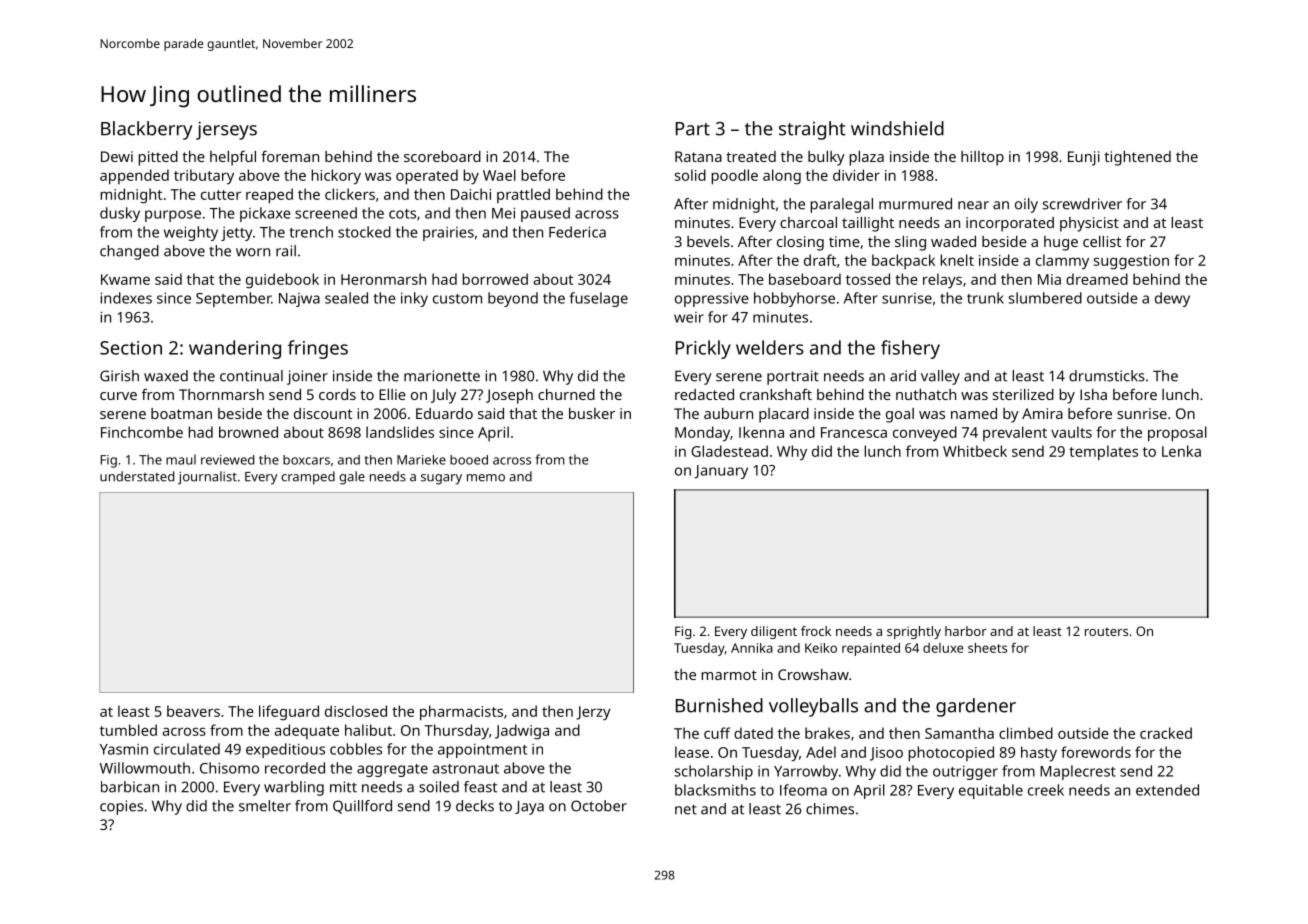 Image resolution: width=1308 pixels, height=924 pixels. What do you see at coordinates (577, 232) in the image?
I see `Federica` at bounding box center [577, 232].
